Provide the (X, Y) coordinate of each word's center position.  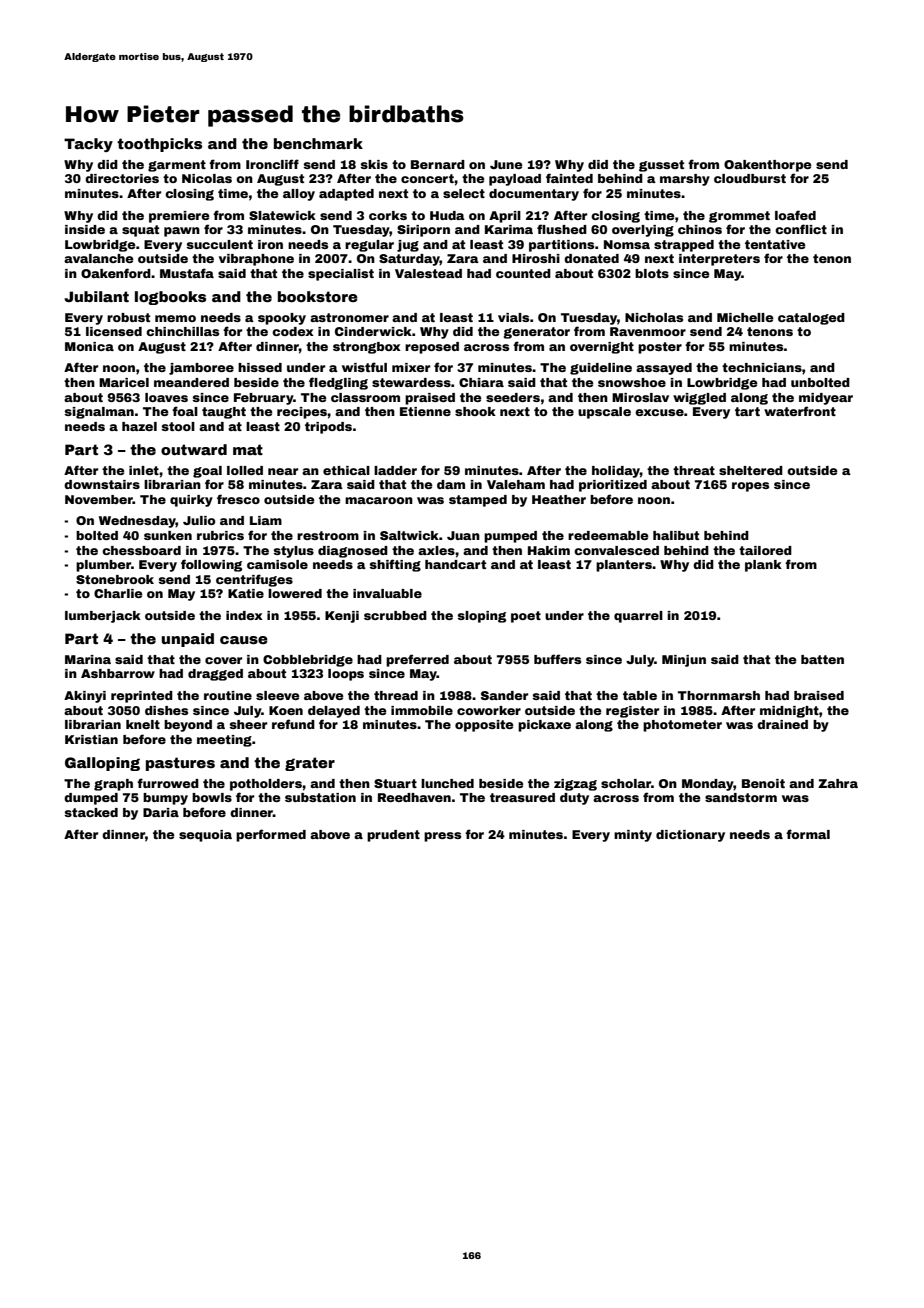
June (506, 164)
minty (633, 836)
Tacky (88, 145)
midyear (826, 399)
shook (475, 411)
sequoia (205, 836)
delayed (334, 712)
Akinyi (85, 697)
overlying (643, 231)
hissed (260, 367)
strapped (684, 246)
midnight (789, 712)
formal (808, 834)
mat (248, 449)
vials (513, 317)
